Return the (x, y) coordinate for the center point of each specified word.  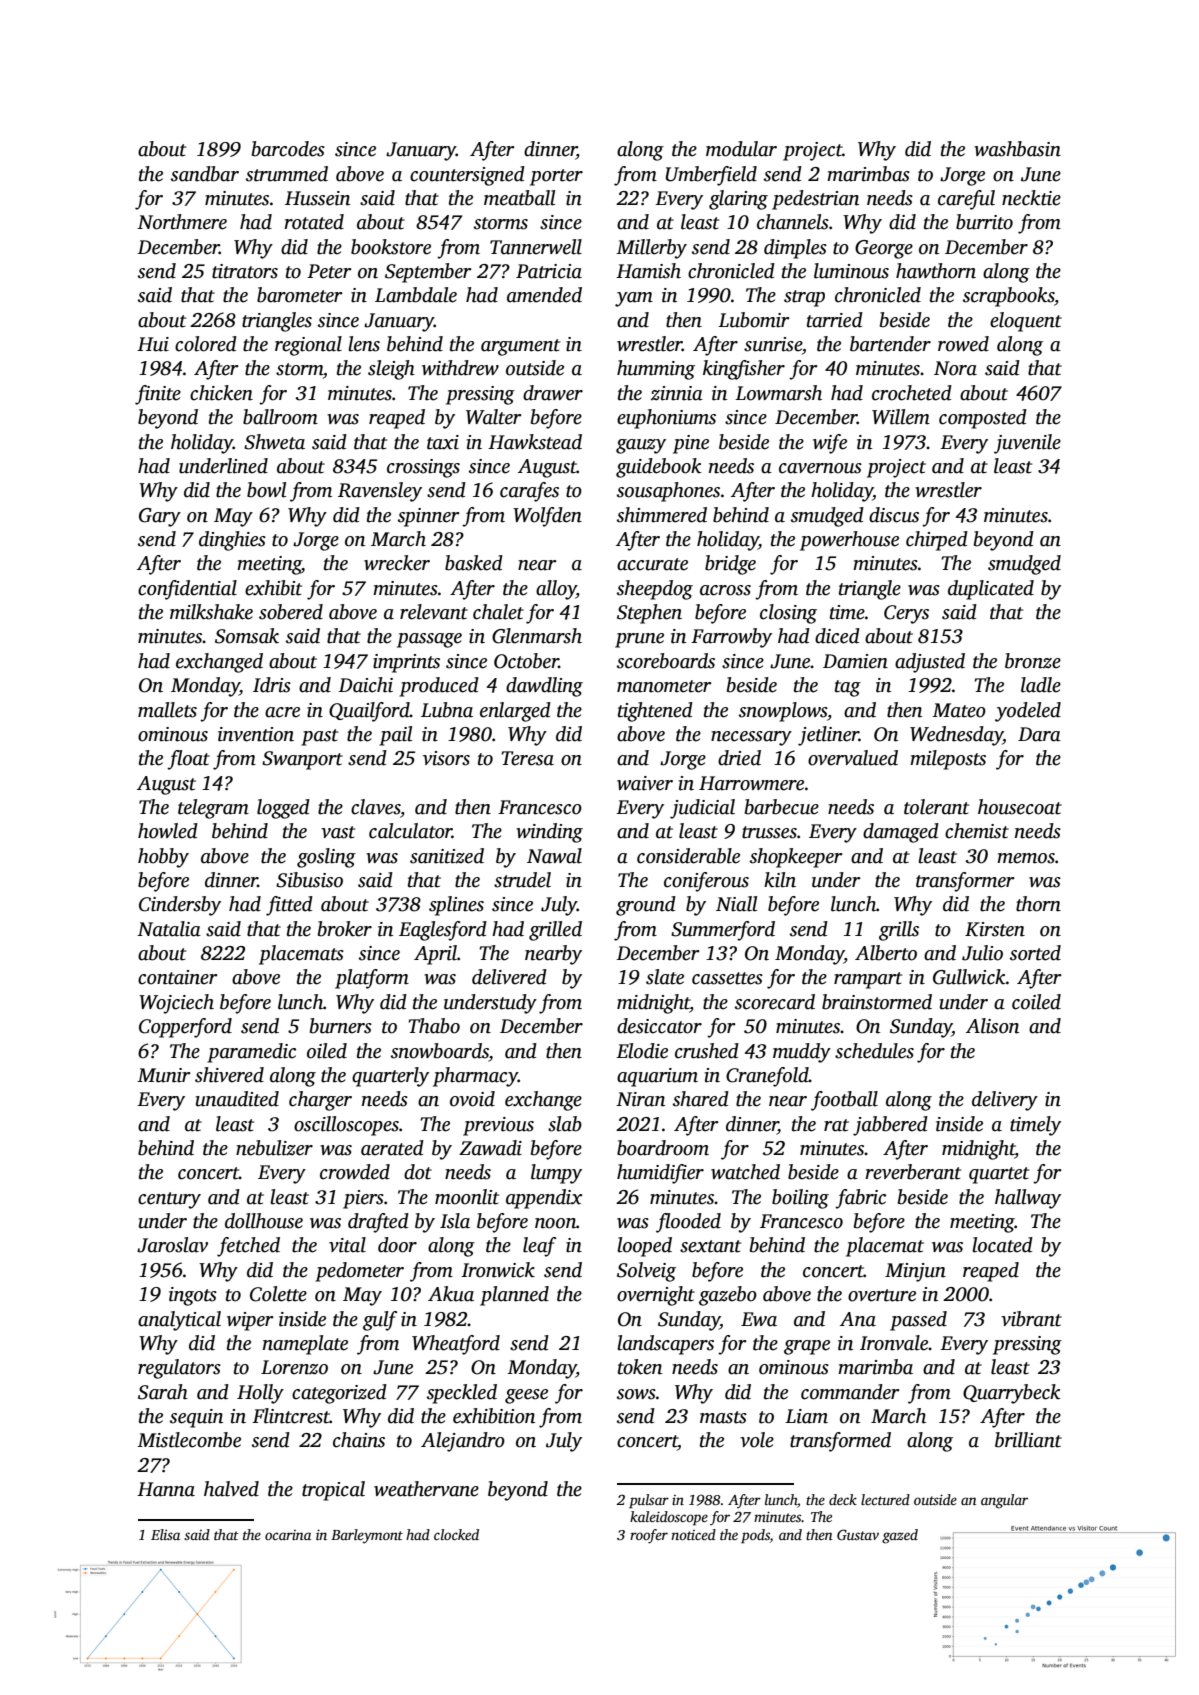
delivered (509, 977)
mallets (167, 710)
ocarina (288, 1535)
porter (556, 177)
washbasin (1017, 149)
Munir (164, 1075)
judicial (702, 809)
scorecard (775, 1002)
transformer (965, 882)
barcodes (288, 149)
